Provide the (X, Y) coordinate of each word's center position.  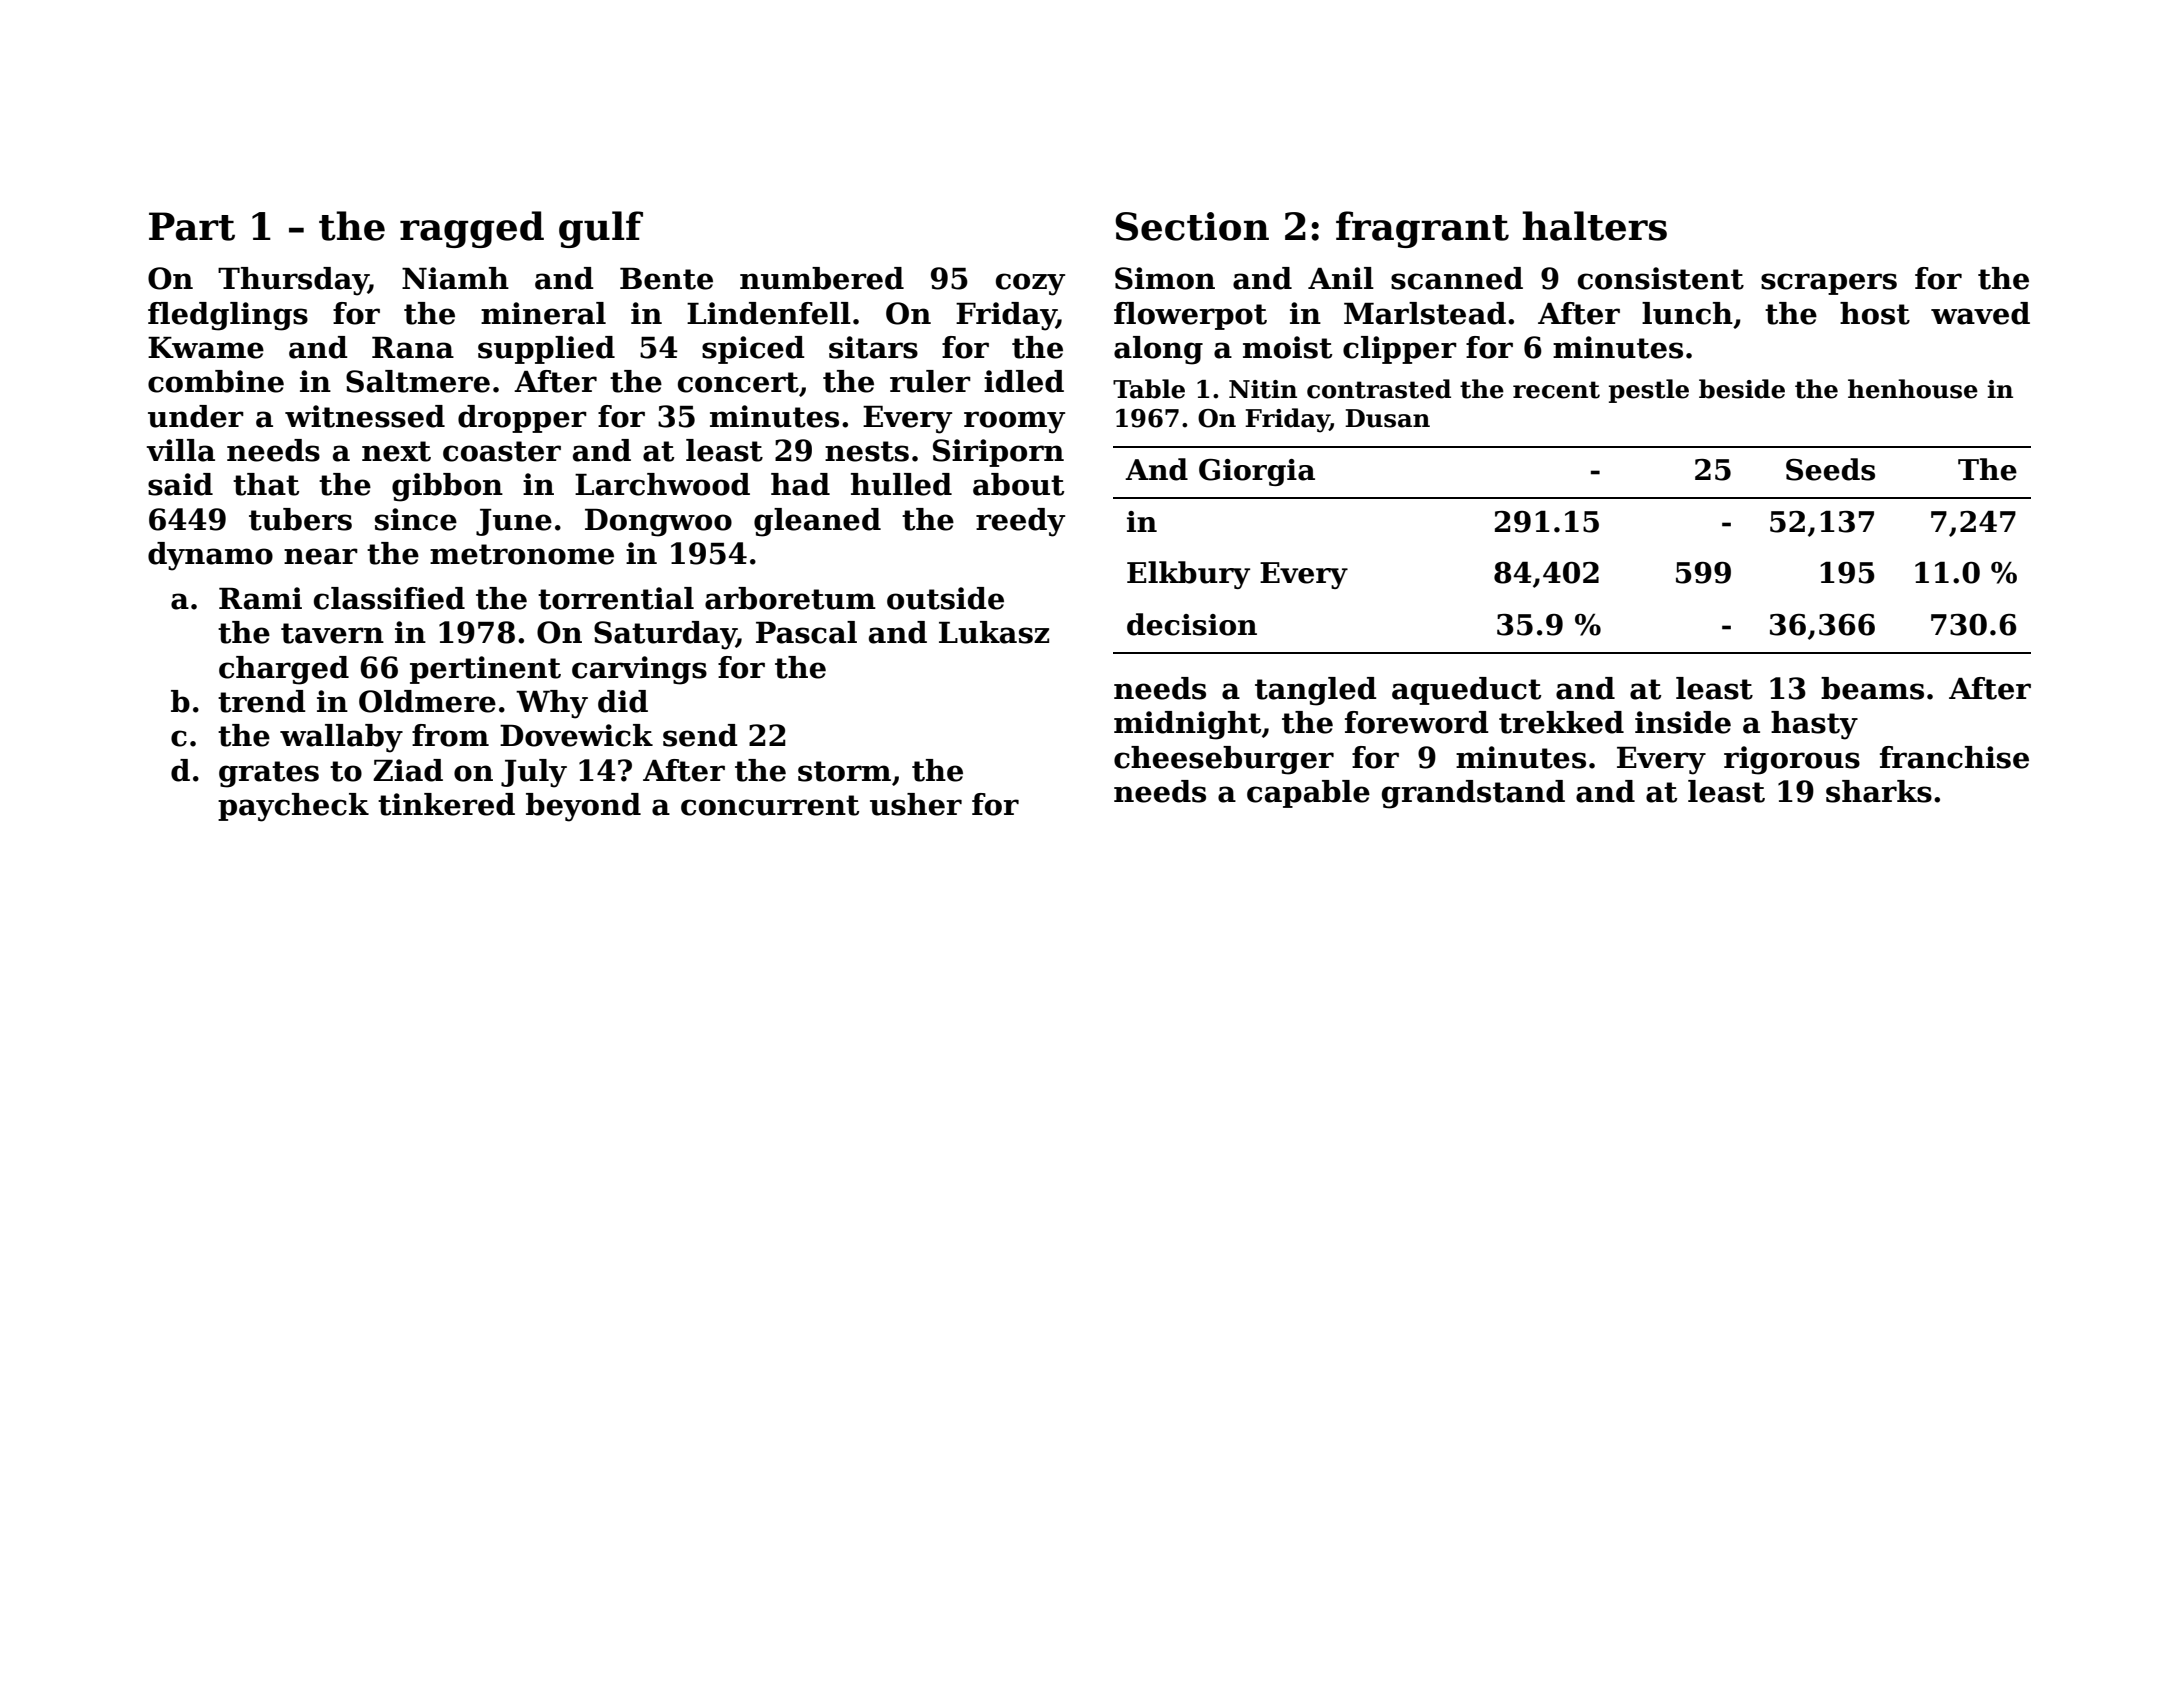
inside (1683, 722)
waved (1980, 313)
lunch (1687, 313)
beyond (583, 807)
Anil (1341, 278)
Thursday (293, 281)
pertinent (485, 670)
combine (216, 381)
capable (1308, 794)
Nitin (1263, 389)
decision (1192, 624)
